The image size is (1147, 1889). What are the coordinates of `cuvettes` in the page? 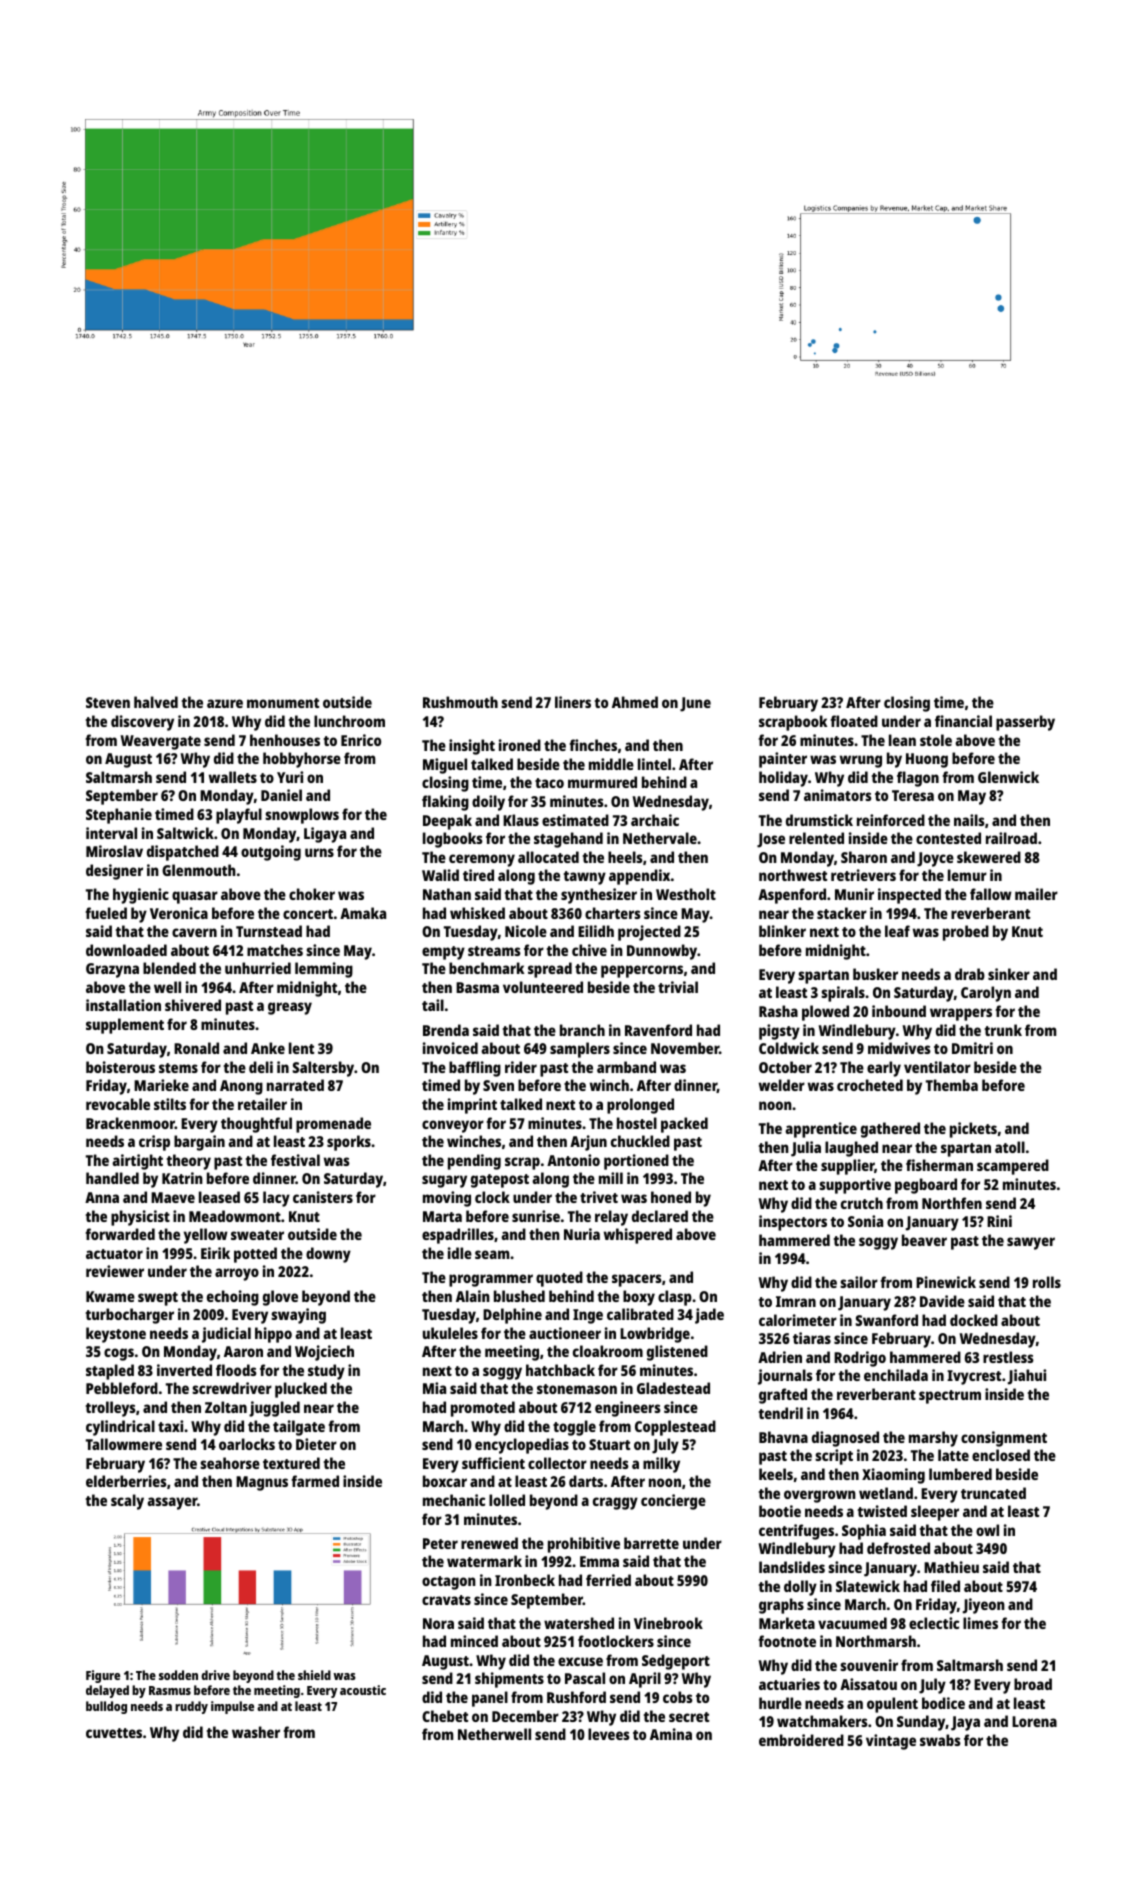 It's located at (114, 1733).
